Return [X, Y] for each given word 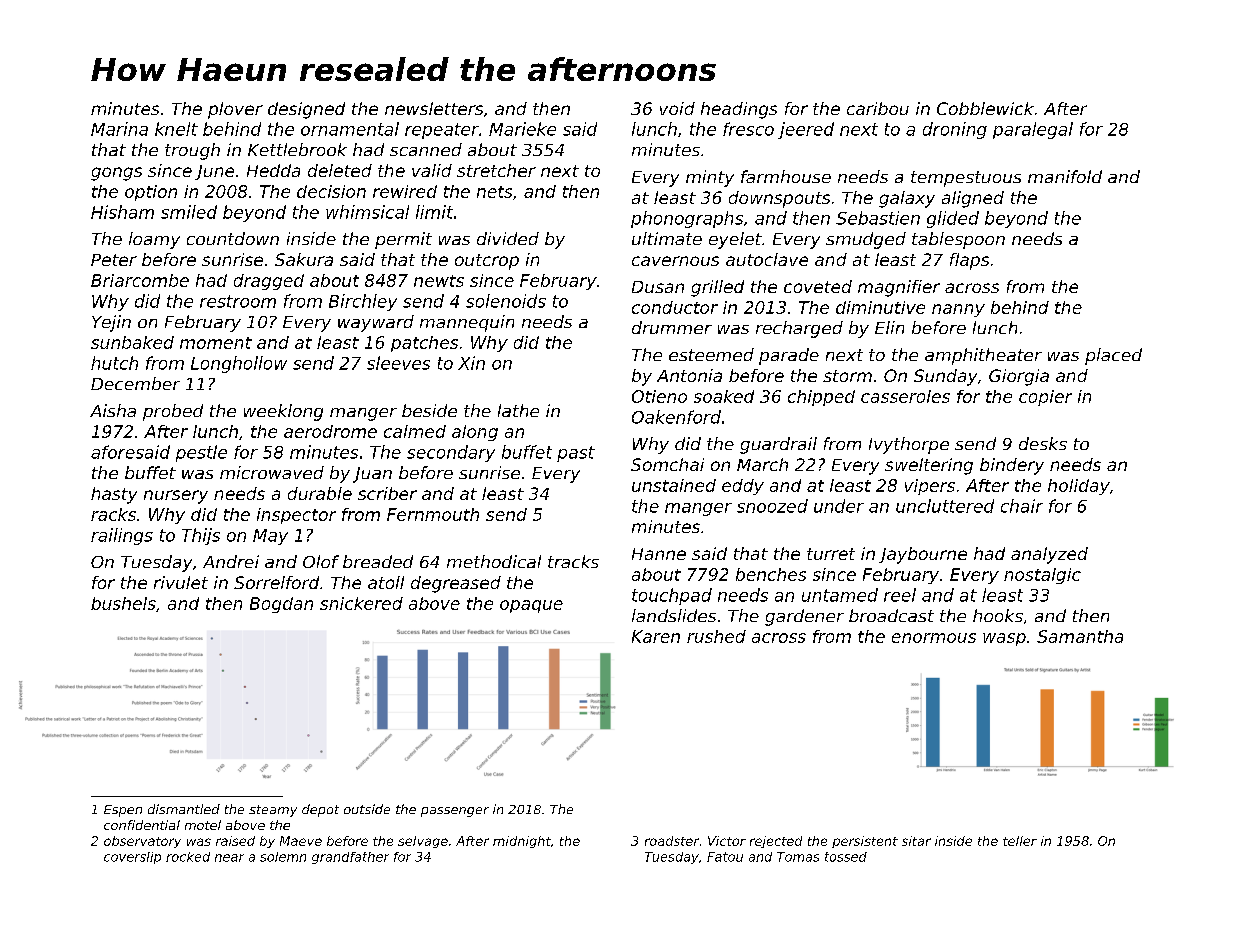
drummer [672, 327]
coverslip [132, 858]
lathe [518, 410]
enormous [934, 638]
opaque [531, 606]
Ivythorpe [909, 445]
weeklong [283, 412]
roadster [672, 841]
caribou [878, 108]
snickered [361, 603]
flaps [969, 261]
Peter [114, 260]
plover [235, 110]
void [677, 108]
